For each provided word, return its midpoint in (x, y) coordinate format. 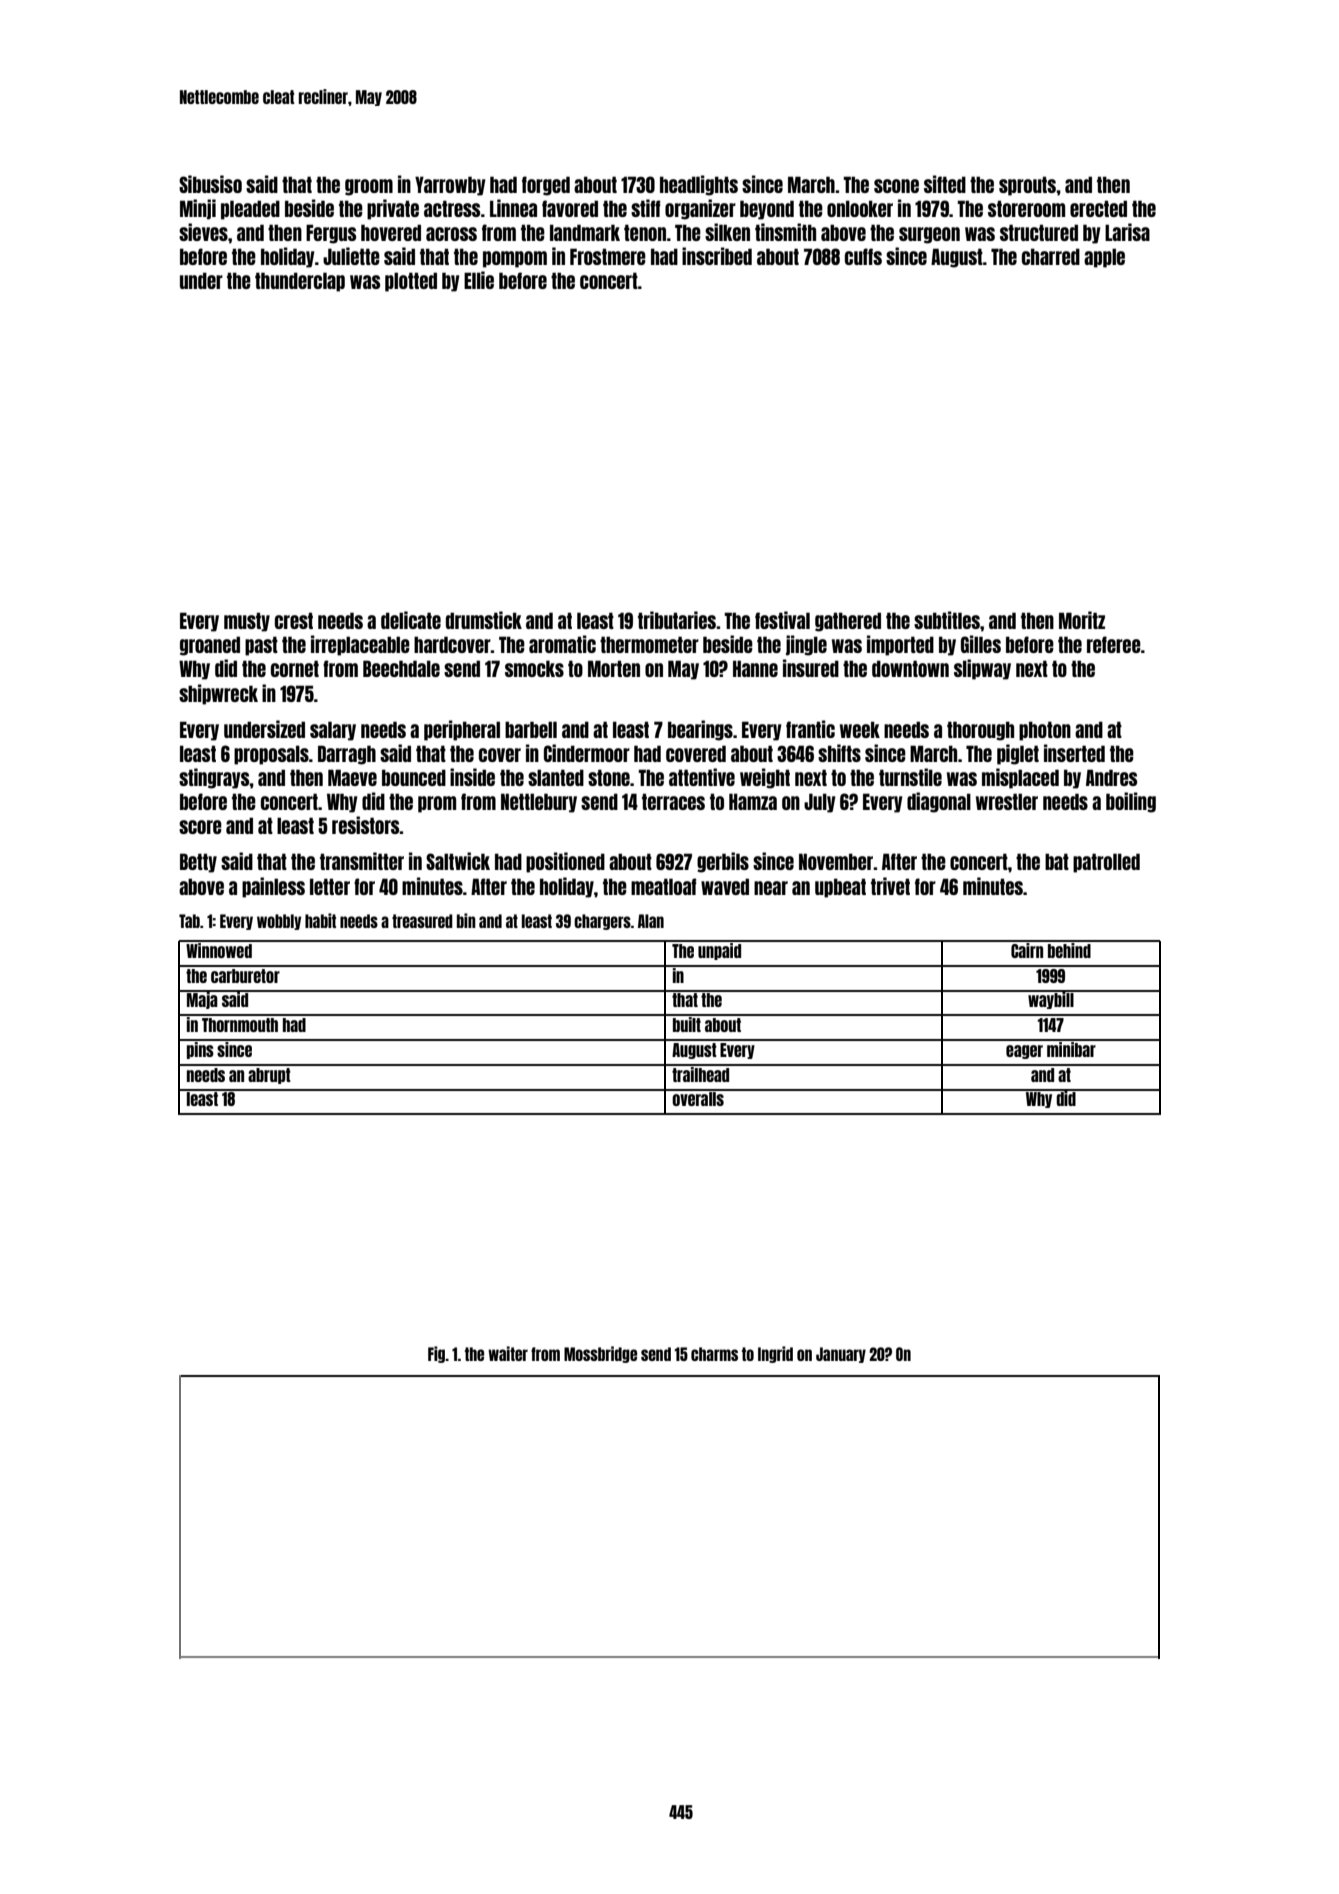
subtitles (947, 620)
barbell (531, 729)
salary (333, 731)
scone (896, 186)
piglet (1018, 754)
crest (294, 620)
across (451, 234)
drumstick (484, 620)
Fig (436, 1354)
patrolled (1106, 863)
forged (546, 186)
